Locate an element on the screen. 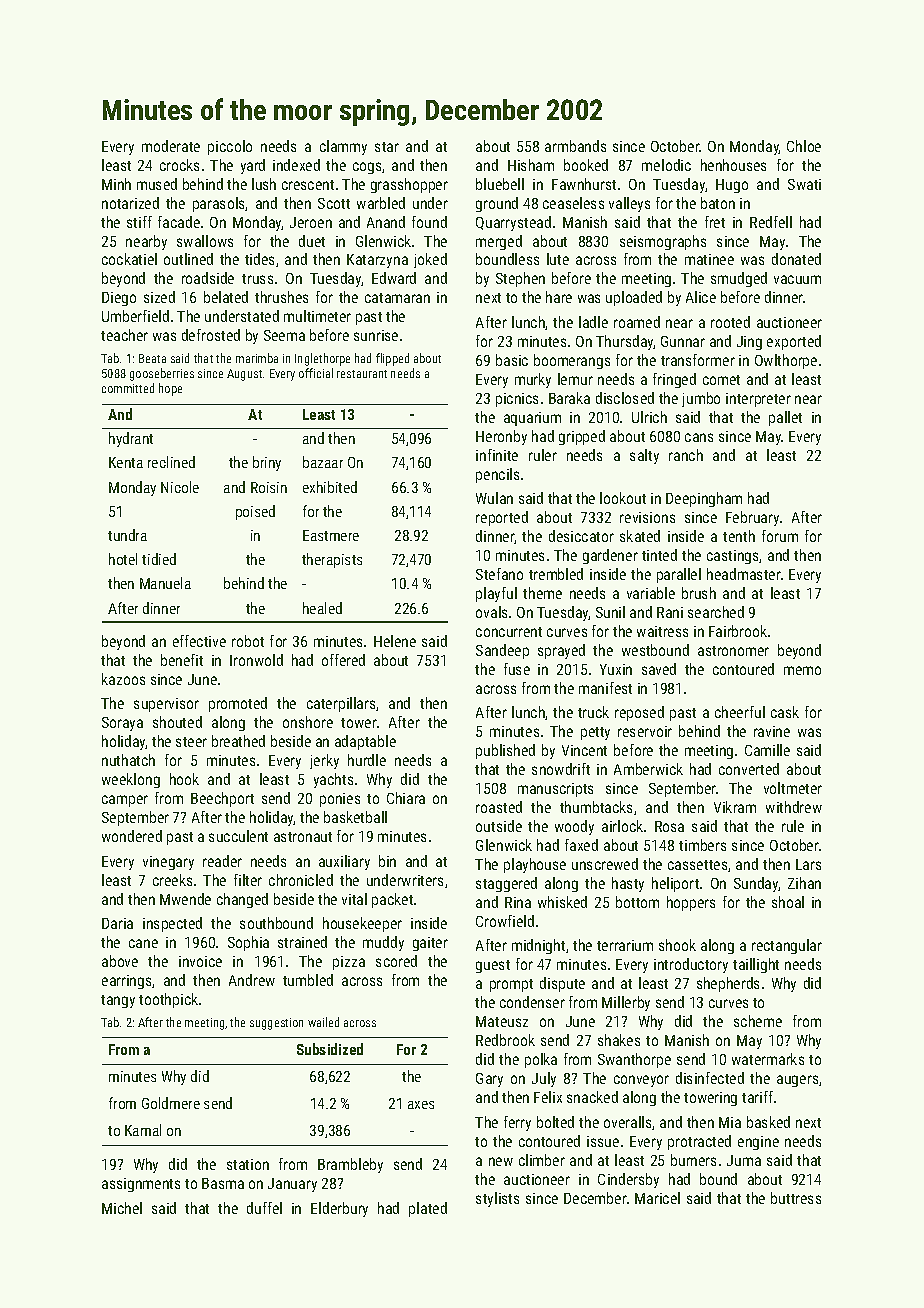 This screenshot has width=924, height=1308. inspected is located at coordinates (172, 924).
